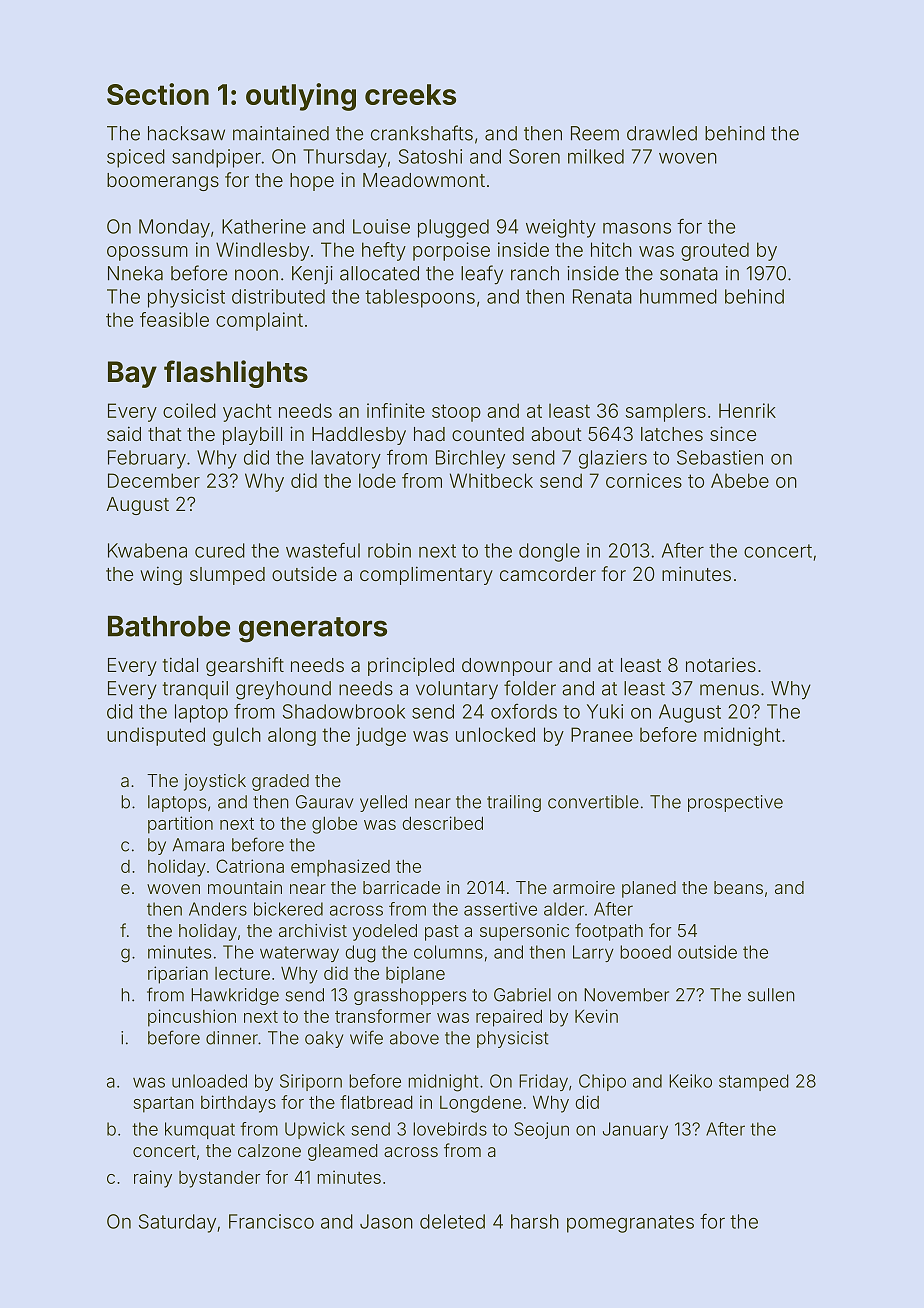 The image size is (924, 1308). What do you see at coordinates (232, 1038) in the image?
I see `dinner` at bounding box center [232, 1038].
